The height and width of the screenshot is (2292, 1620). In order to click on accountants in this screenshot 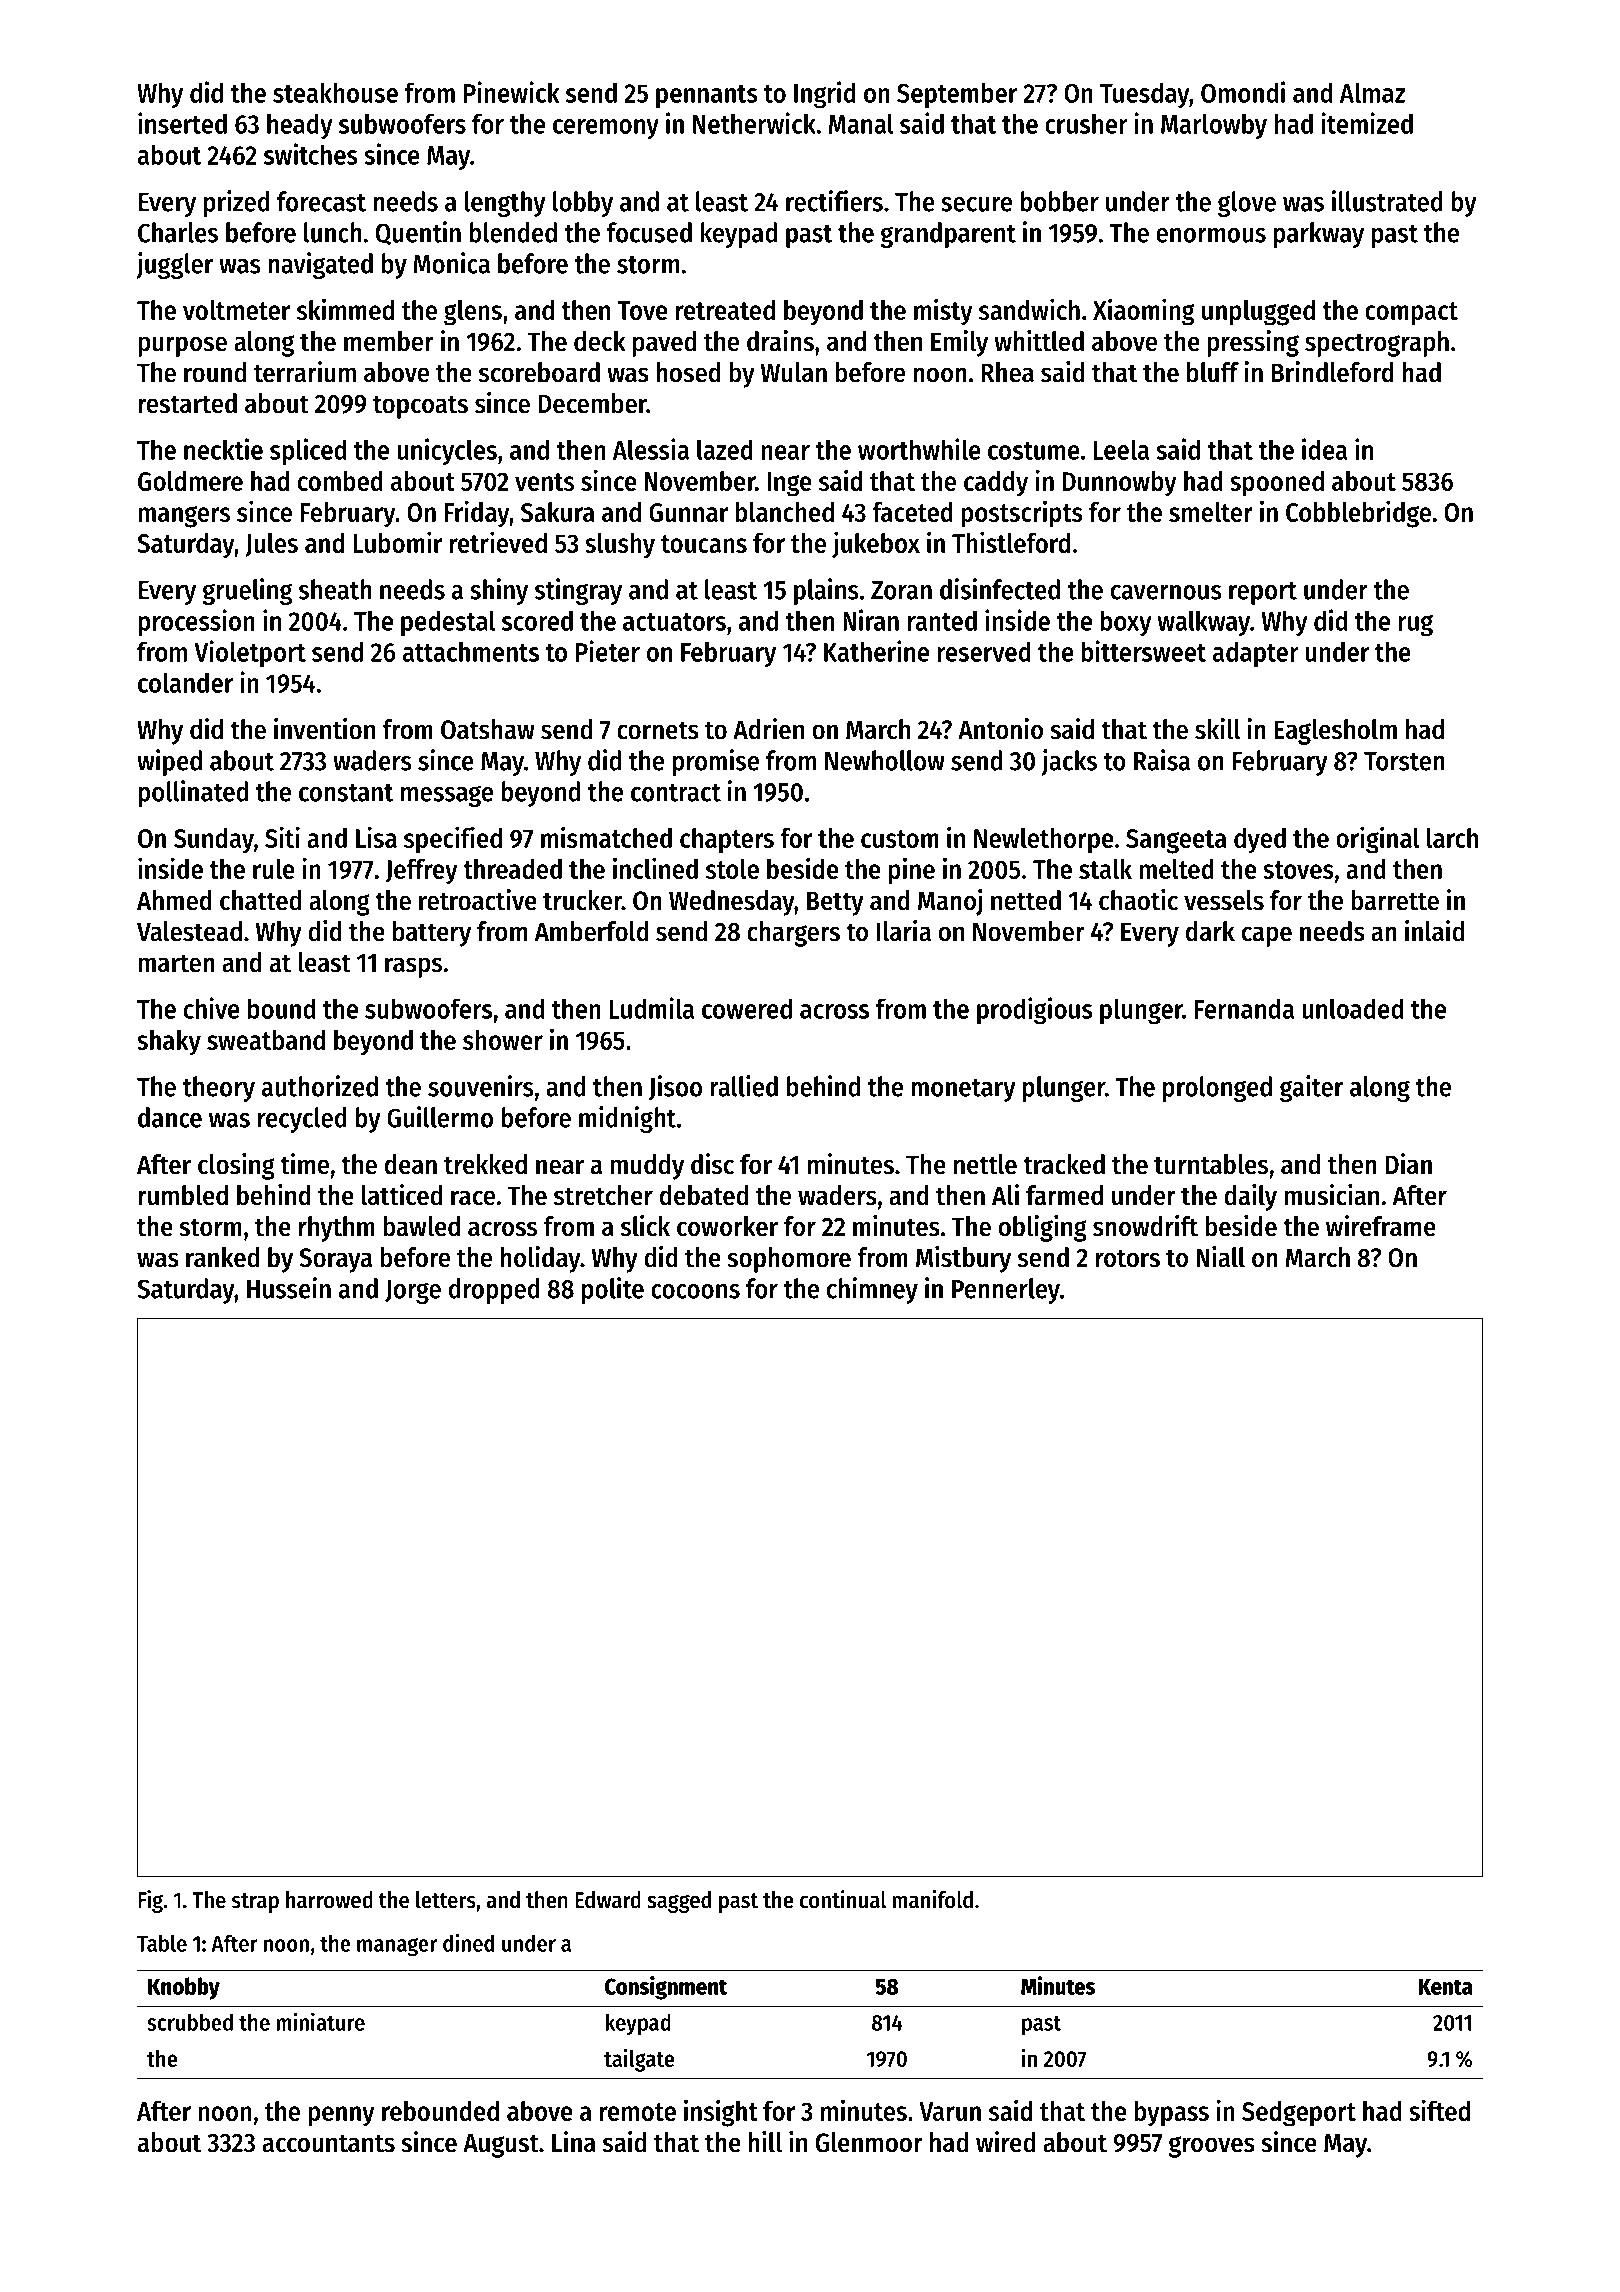, I will do `click(328, 2143)`.
